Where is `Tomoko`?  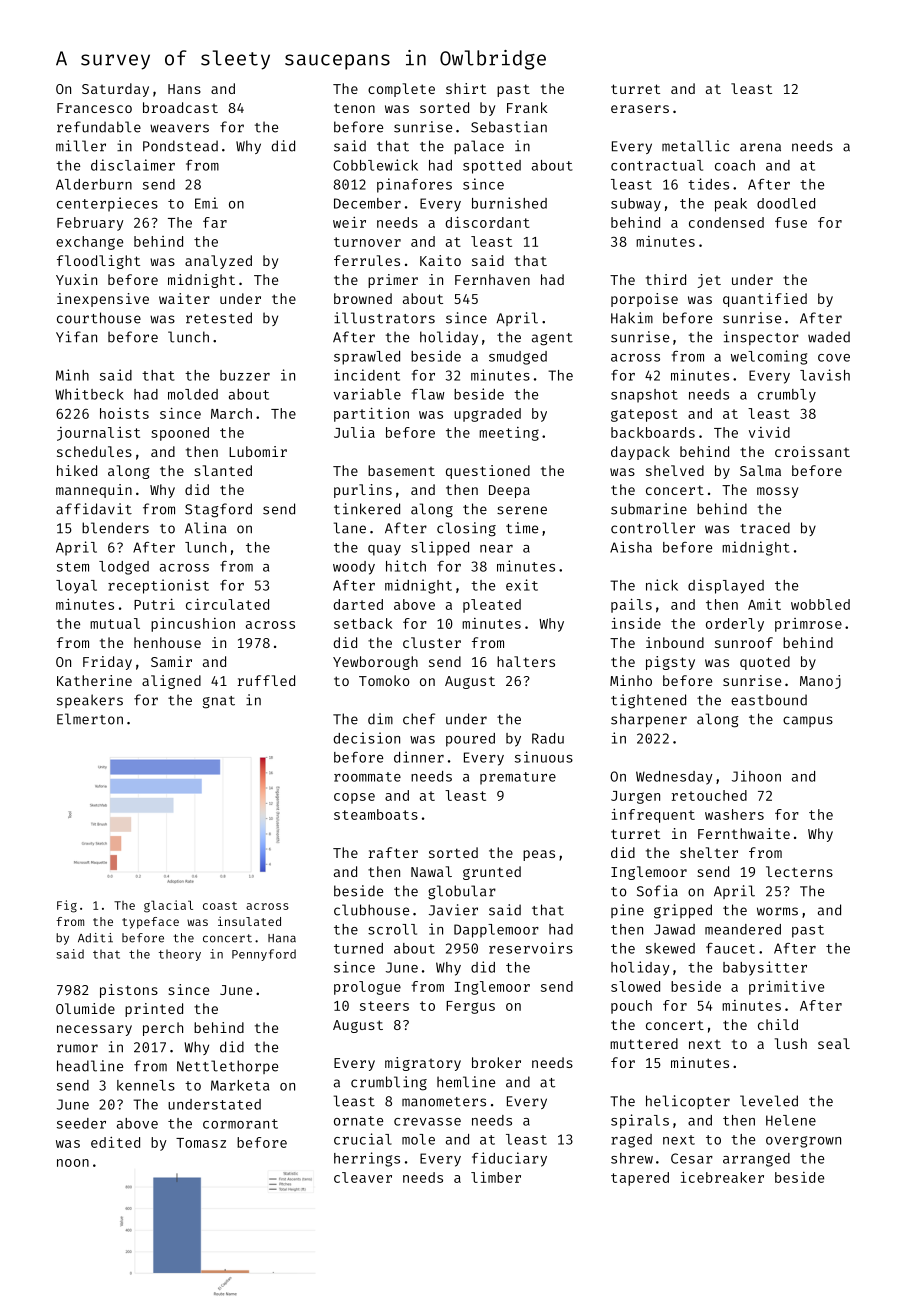 Tomoko is located at coordinates (384, 680).
